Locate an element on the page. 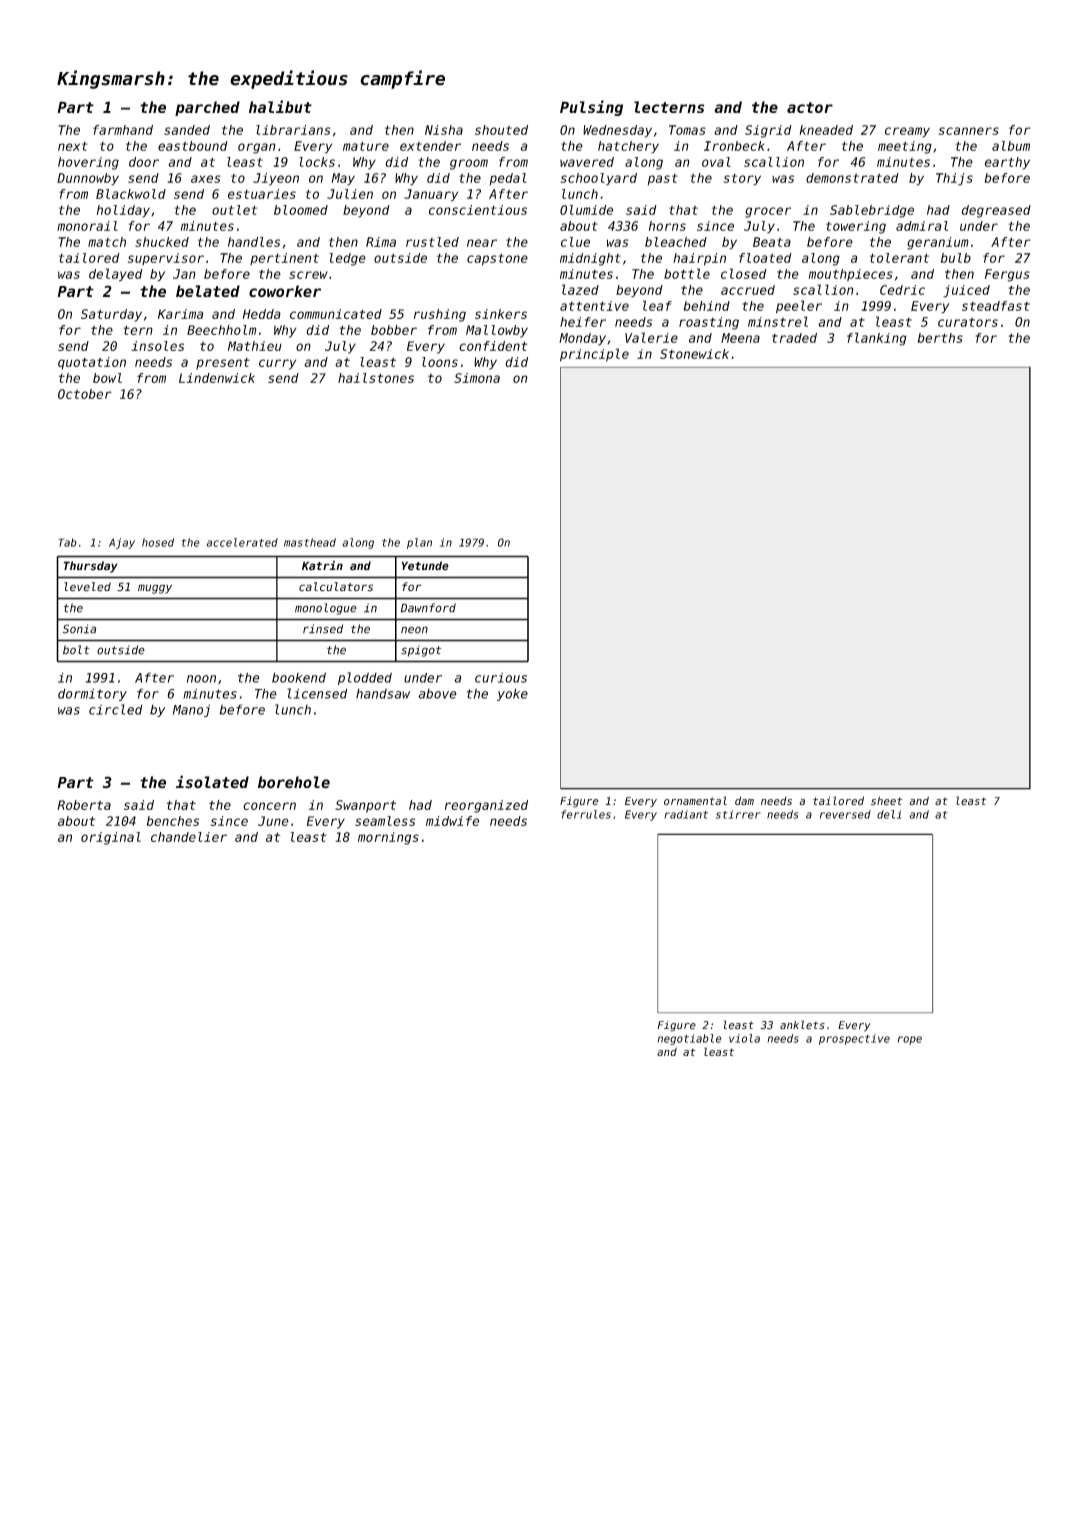  Roberta is located at coordinates (84, 805).
